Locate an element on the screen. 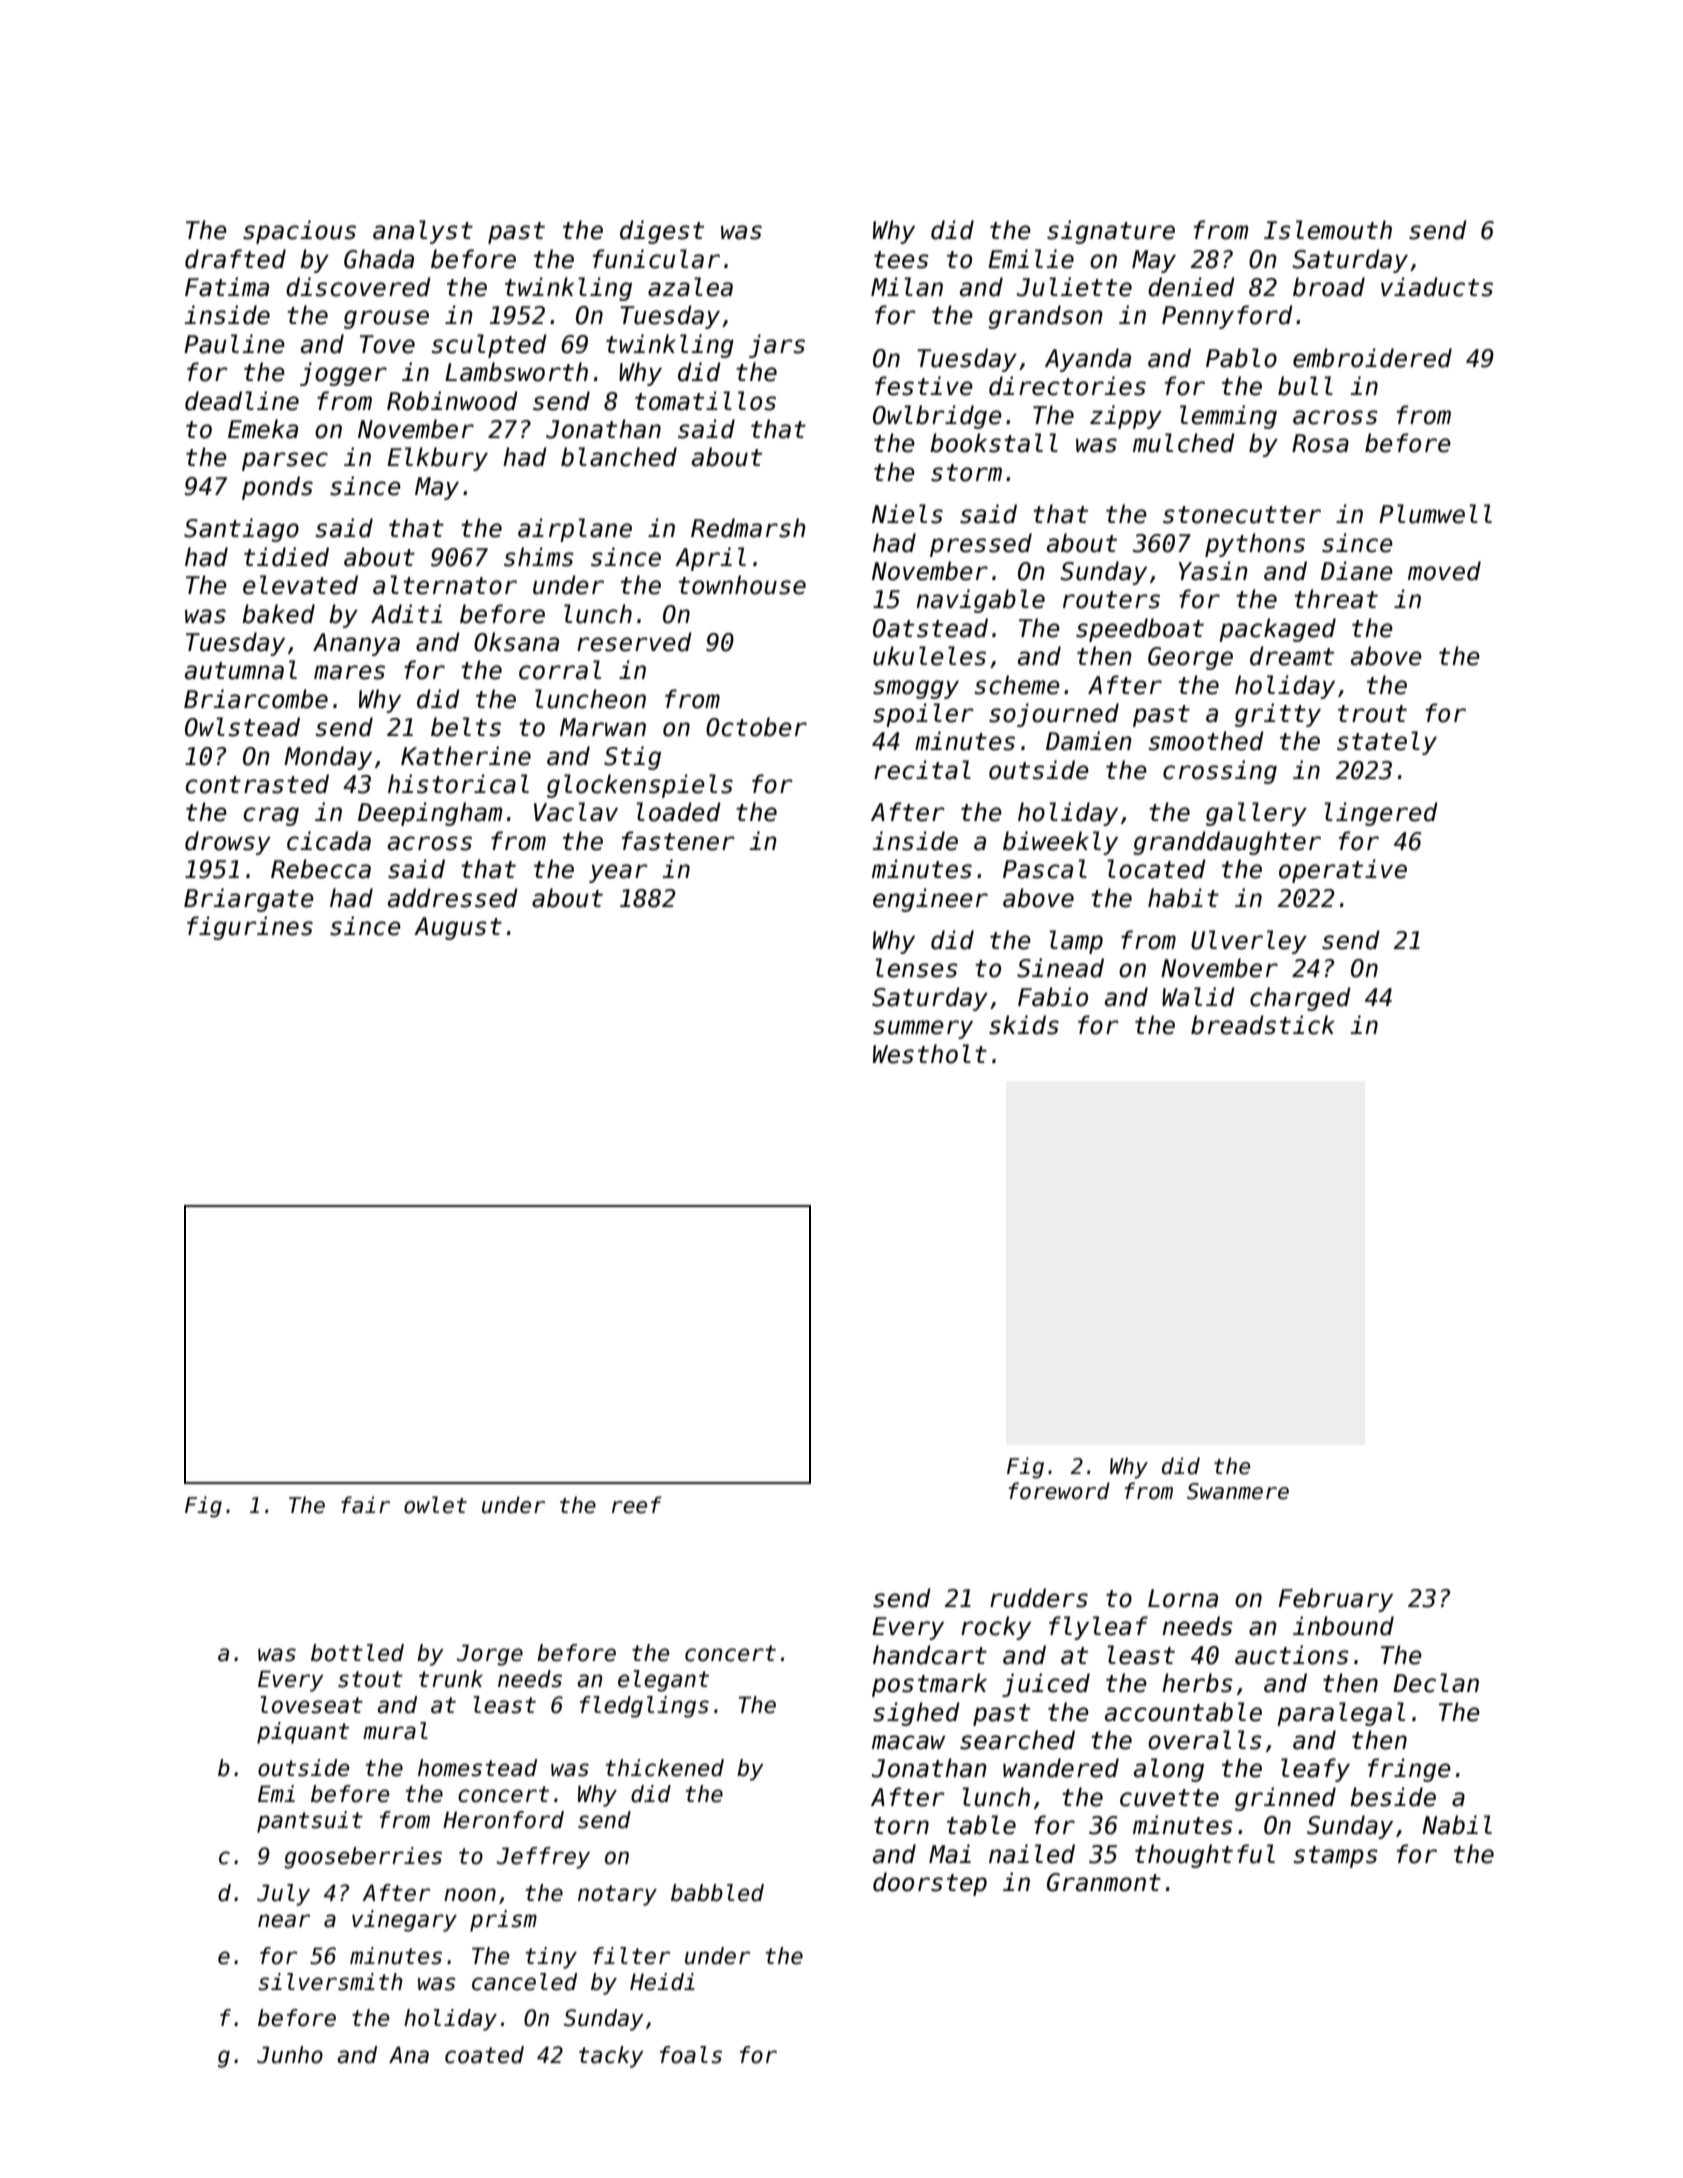 This screenshot has width=1683, height=2178. pantsuit is located at coordinates (310, 1822).
